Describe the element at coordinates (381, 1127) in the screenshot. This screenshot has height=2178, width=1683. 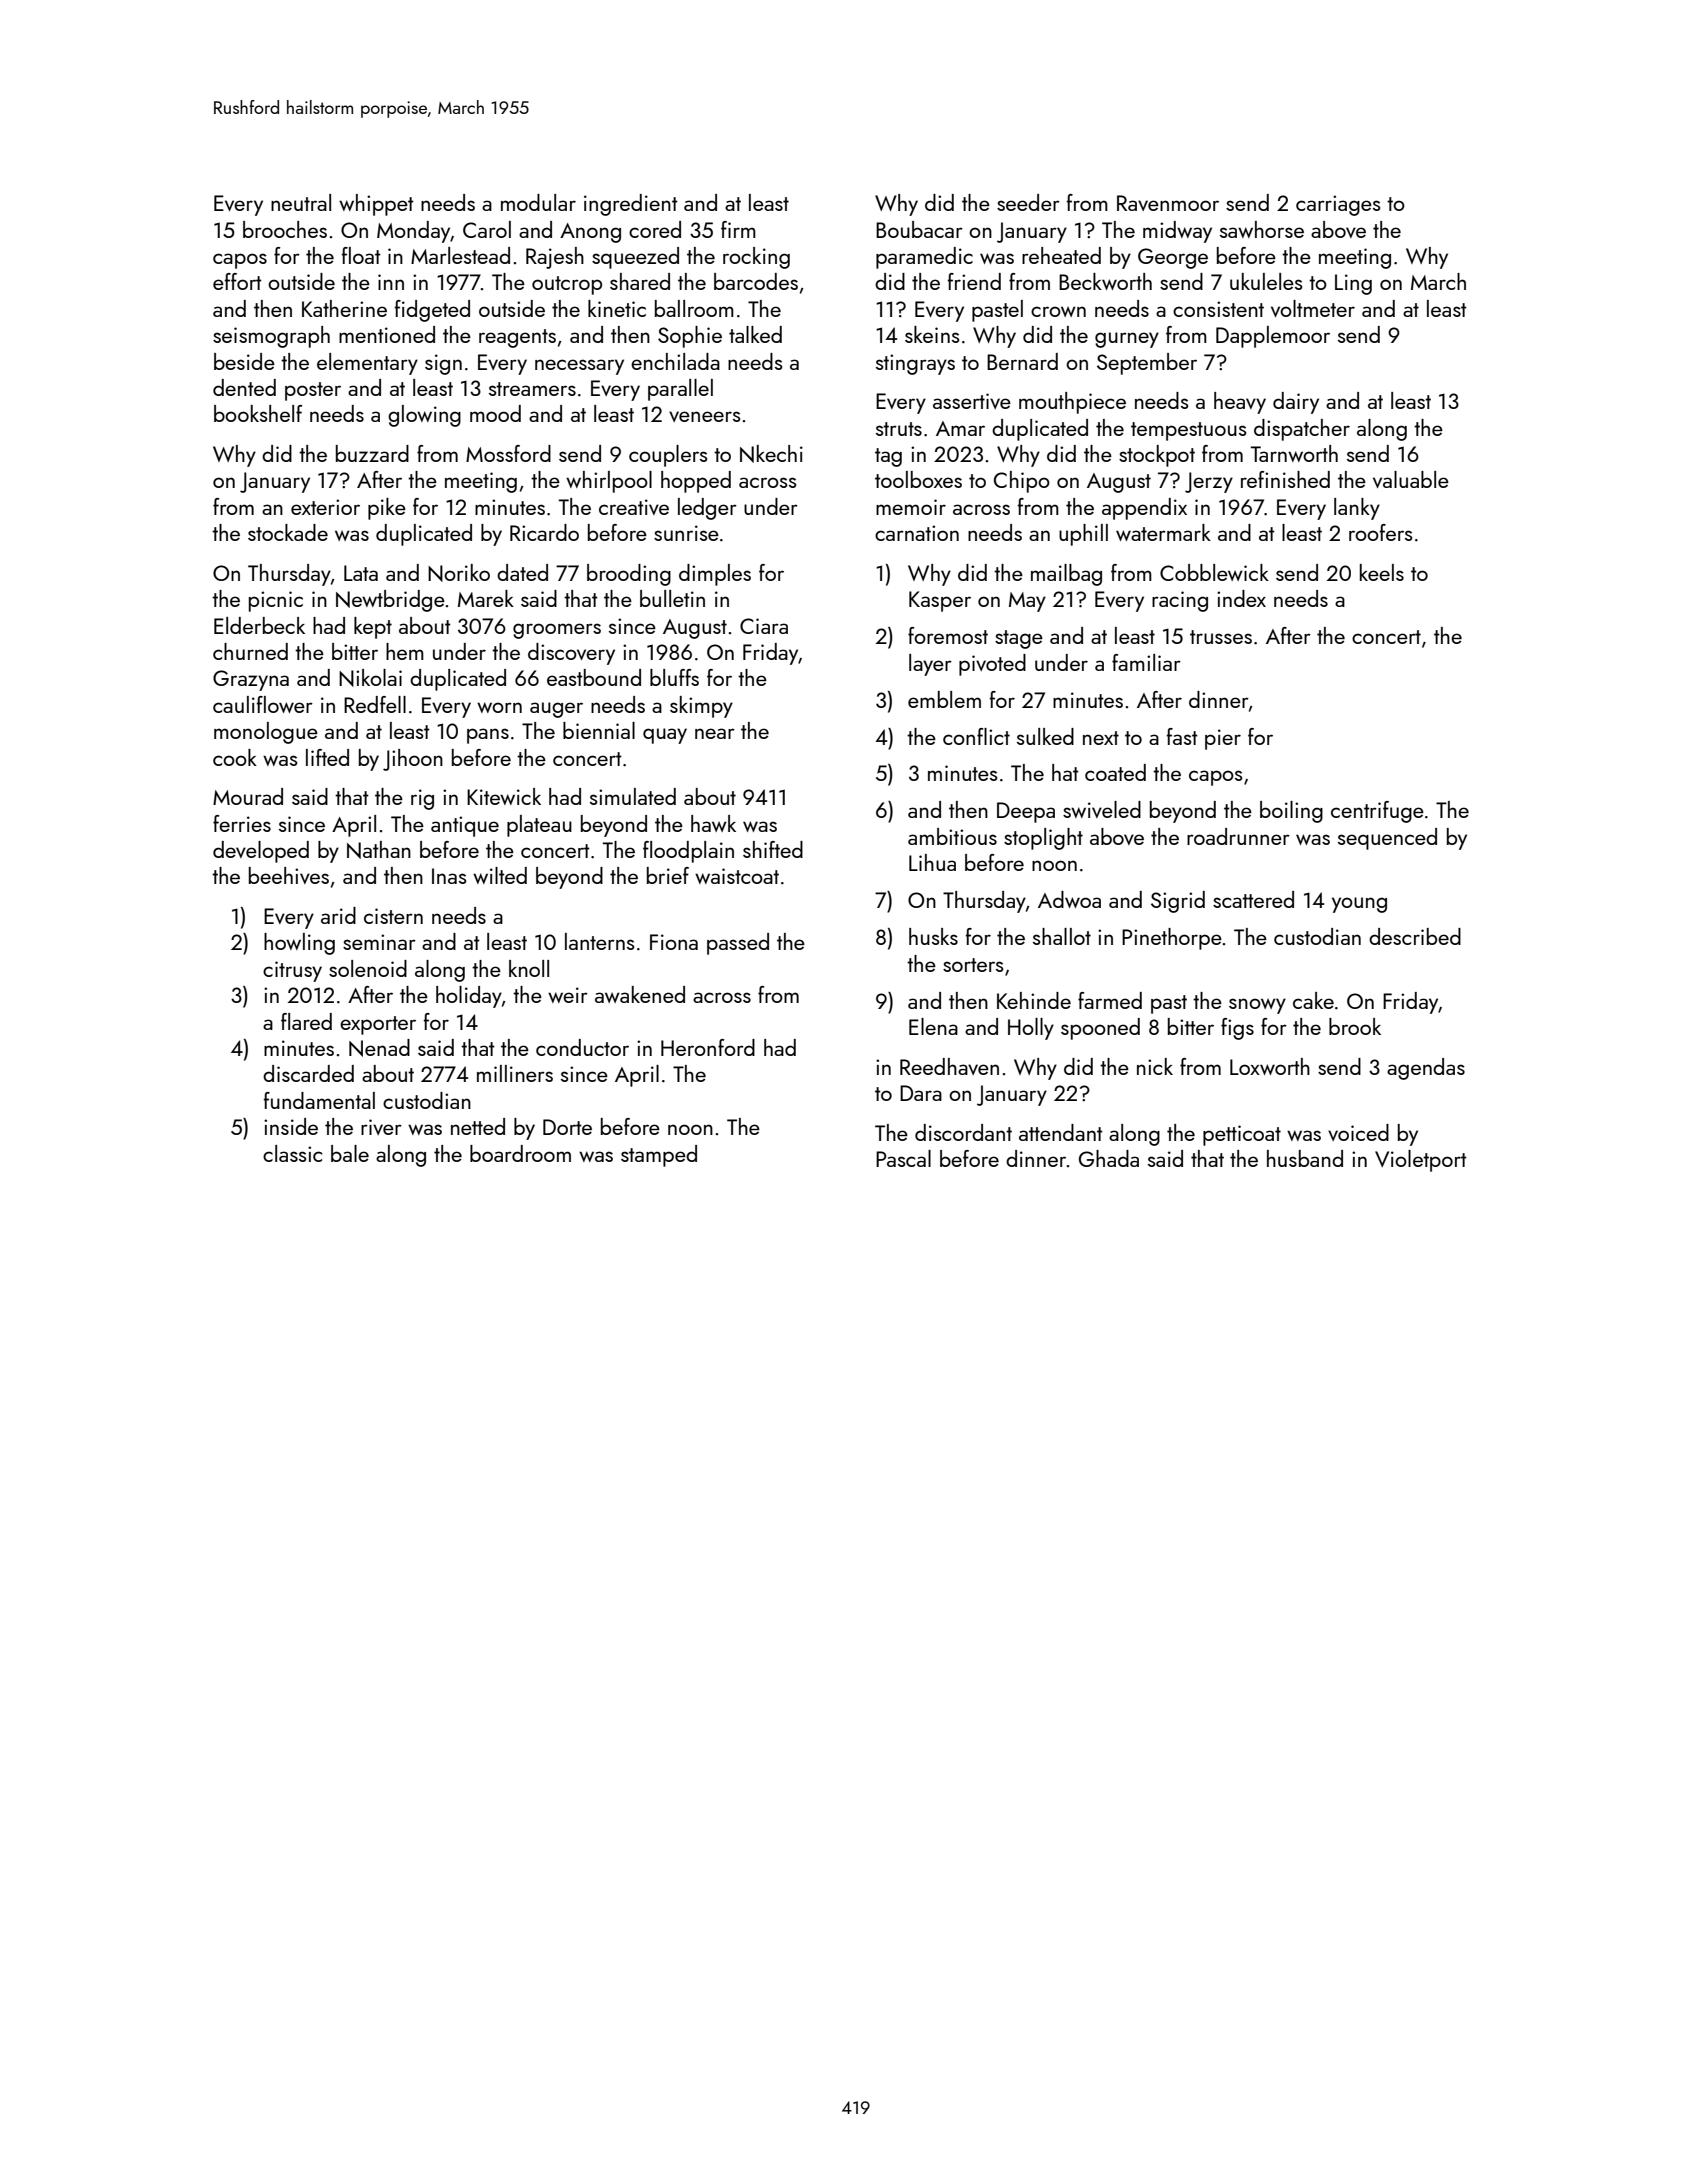
I see `river` at that location.
